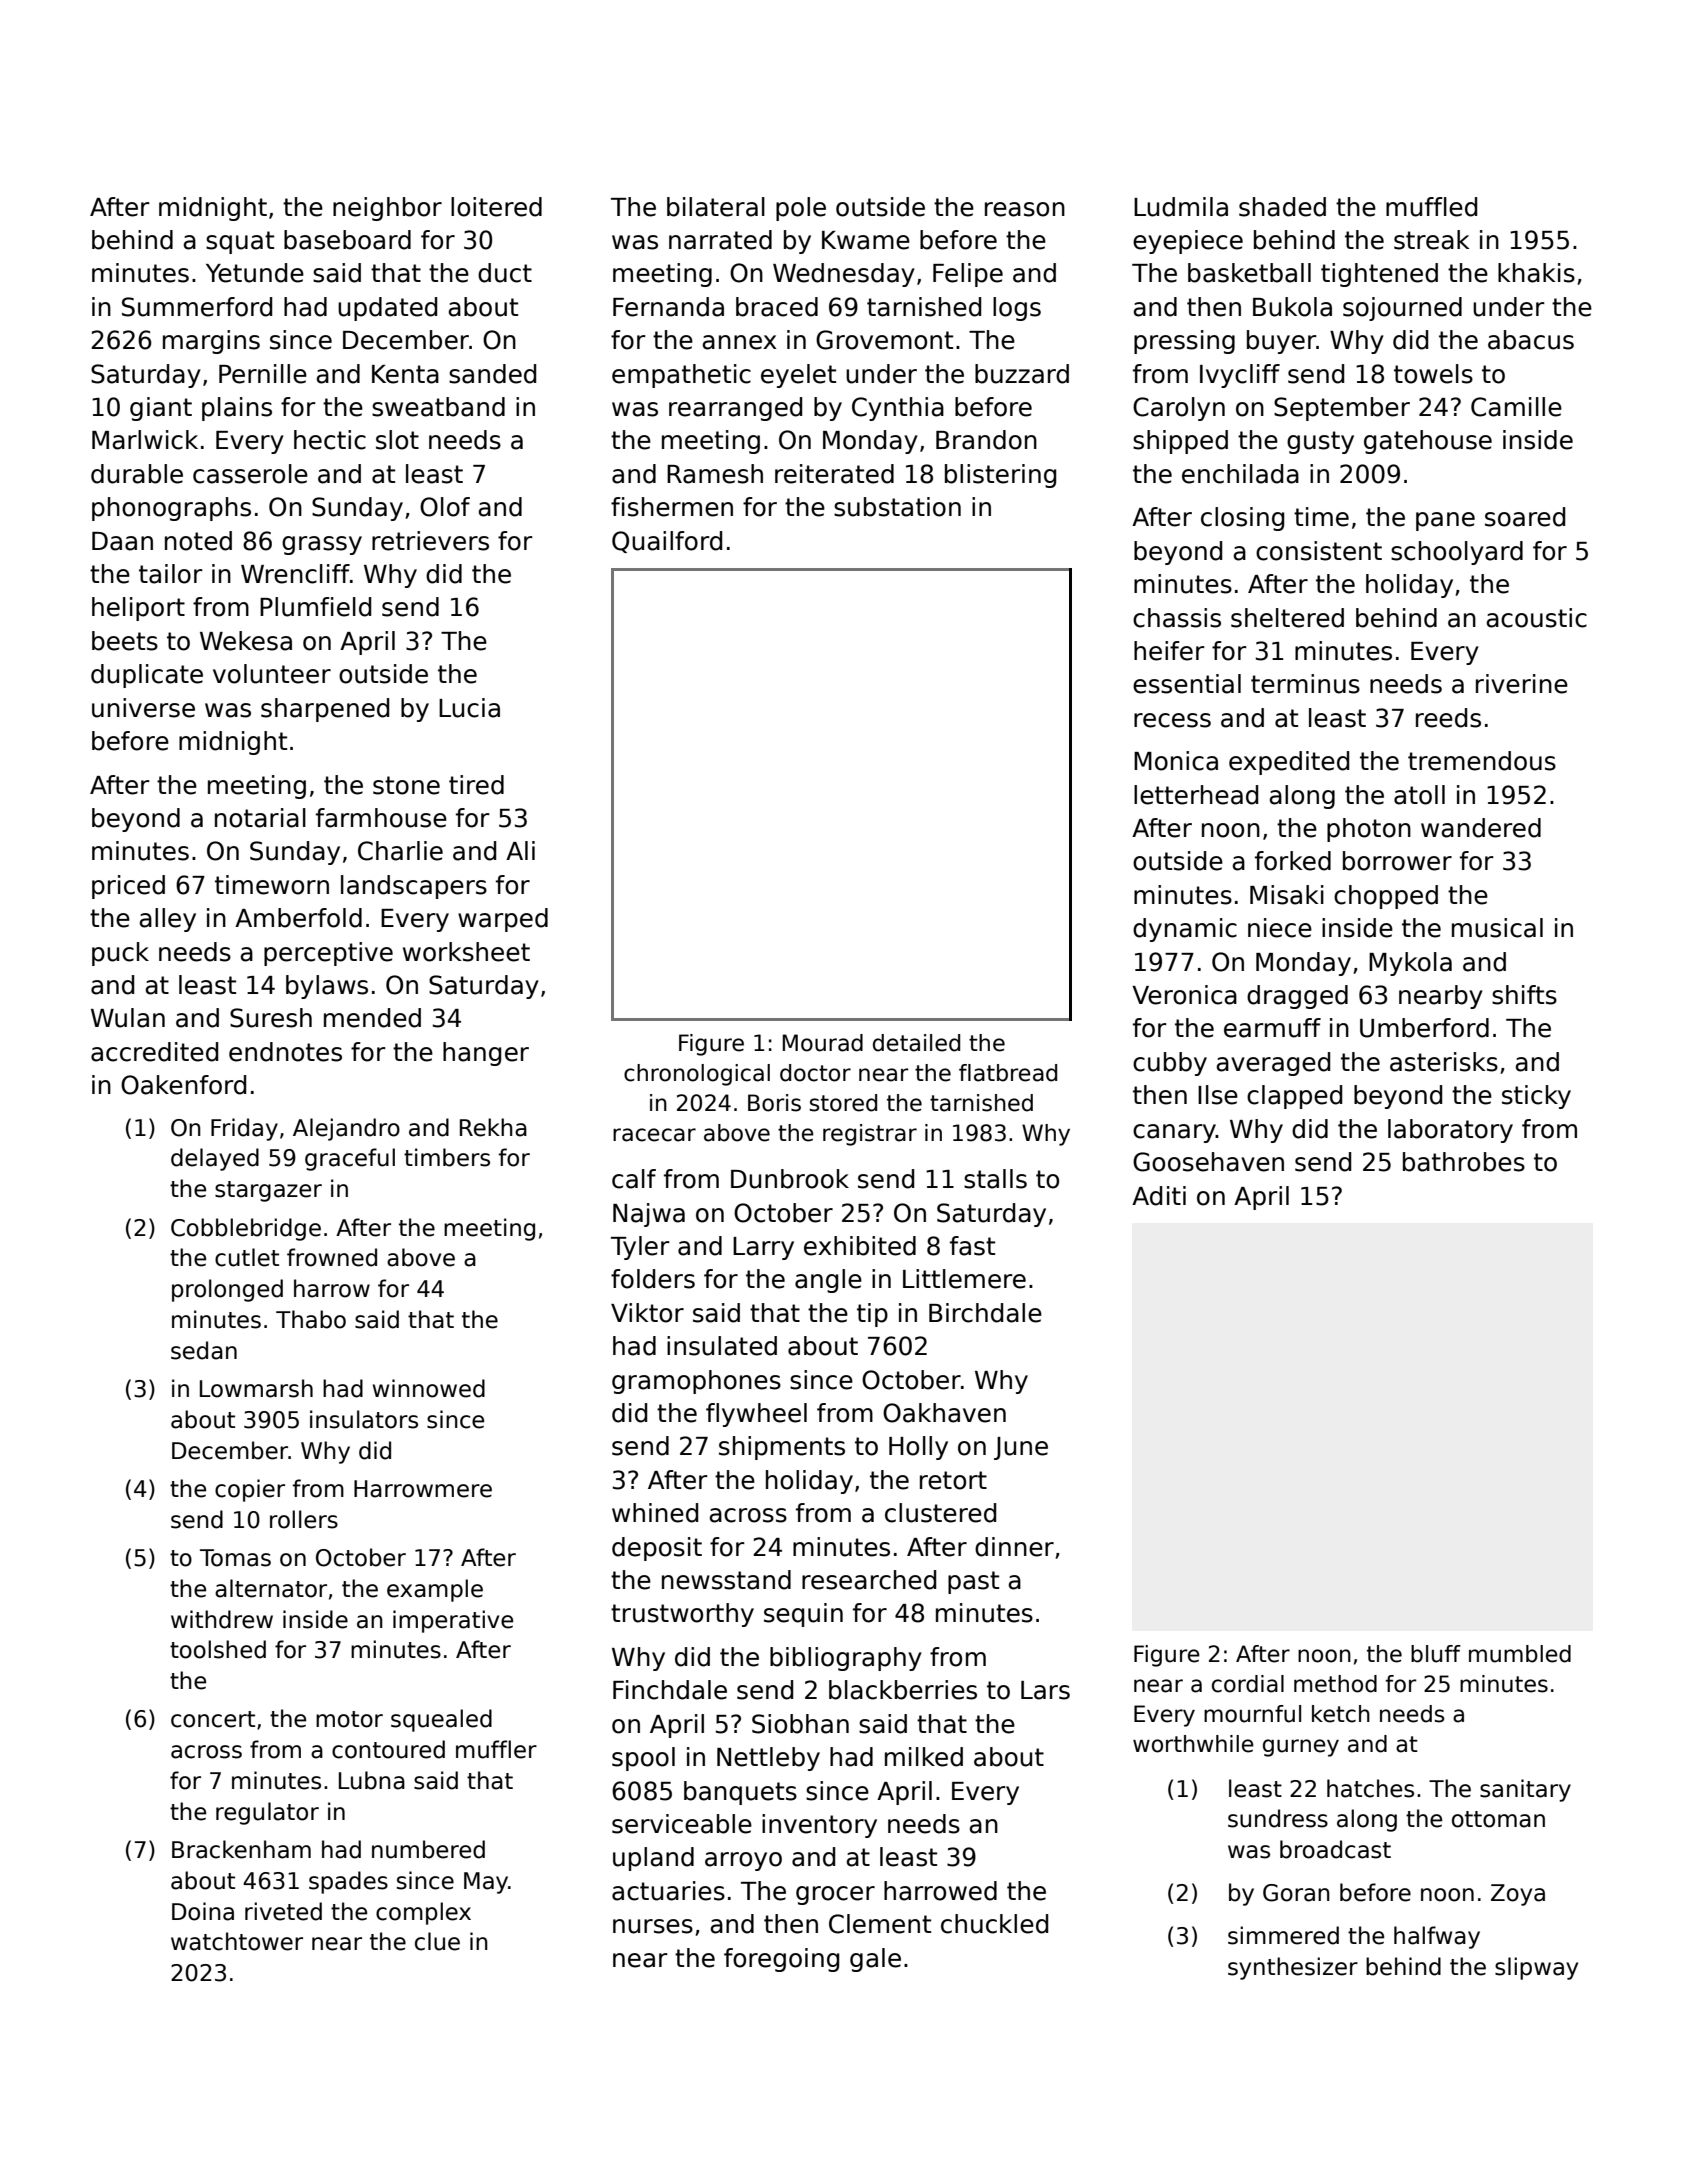 The height and width of the screenshot is (2178, 1683). I want to click on loitered, so click(496, 207).
